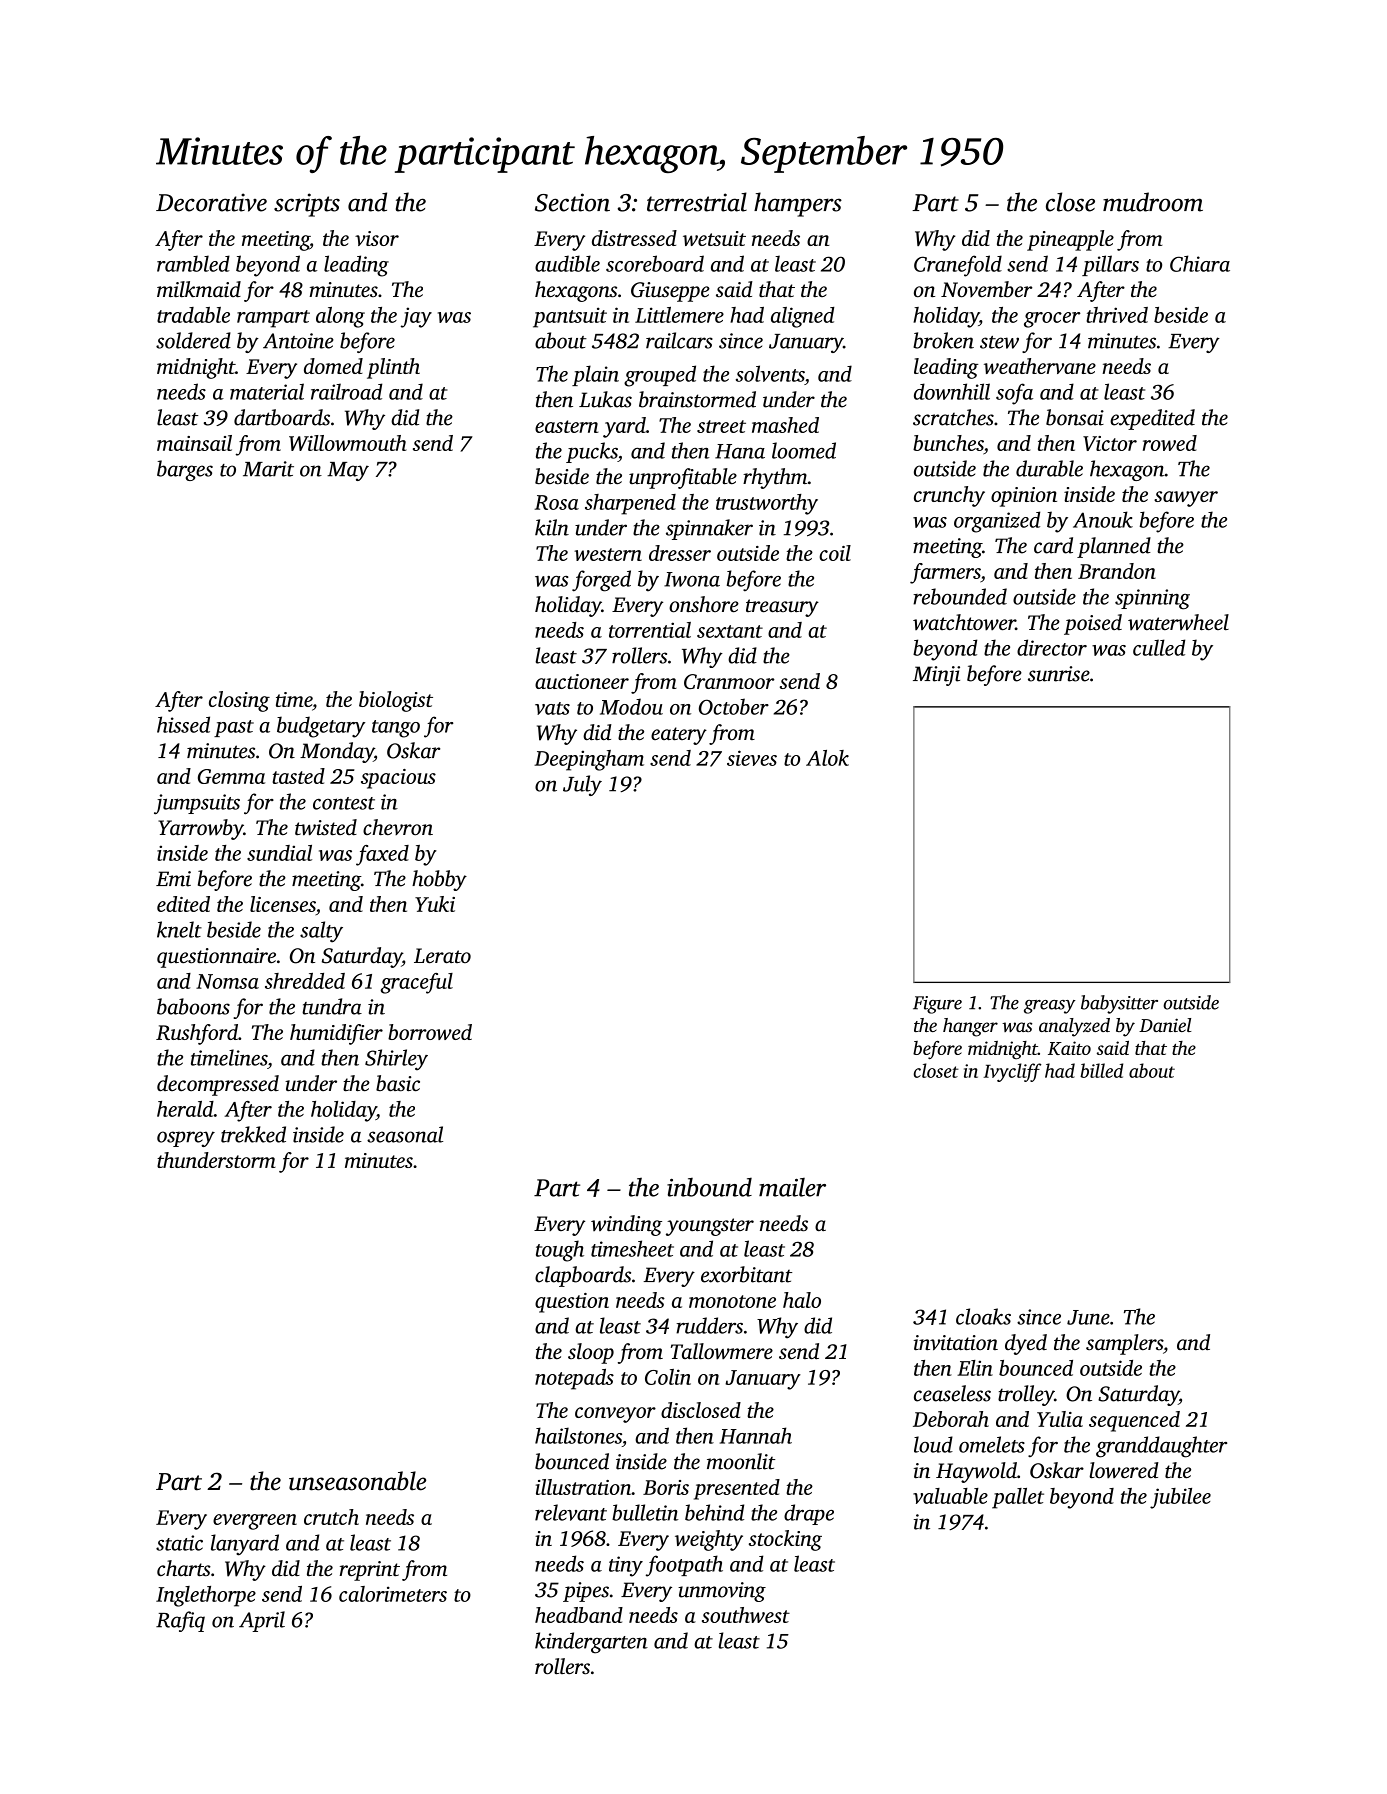  I want to click on pineapple, so click(1070, 240).
